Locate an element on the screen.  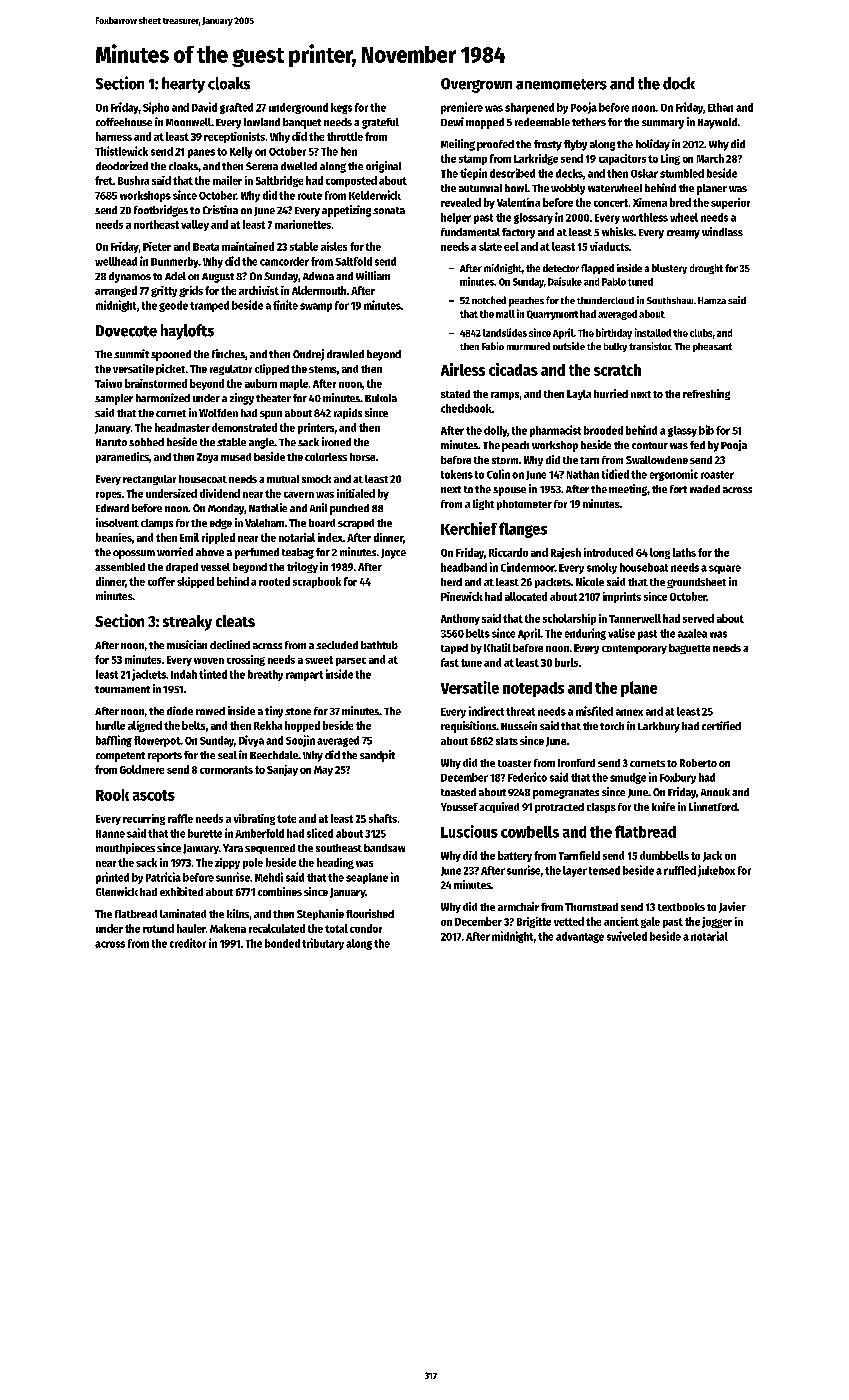
rotund is located at coordinates (158, 928).
